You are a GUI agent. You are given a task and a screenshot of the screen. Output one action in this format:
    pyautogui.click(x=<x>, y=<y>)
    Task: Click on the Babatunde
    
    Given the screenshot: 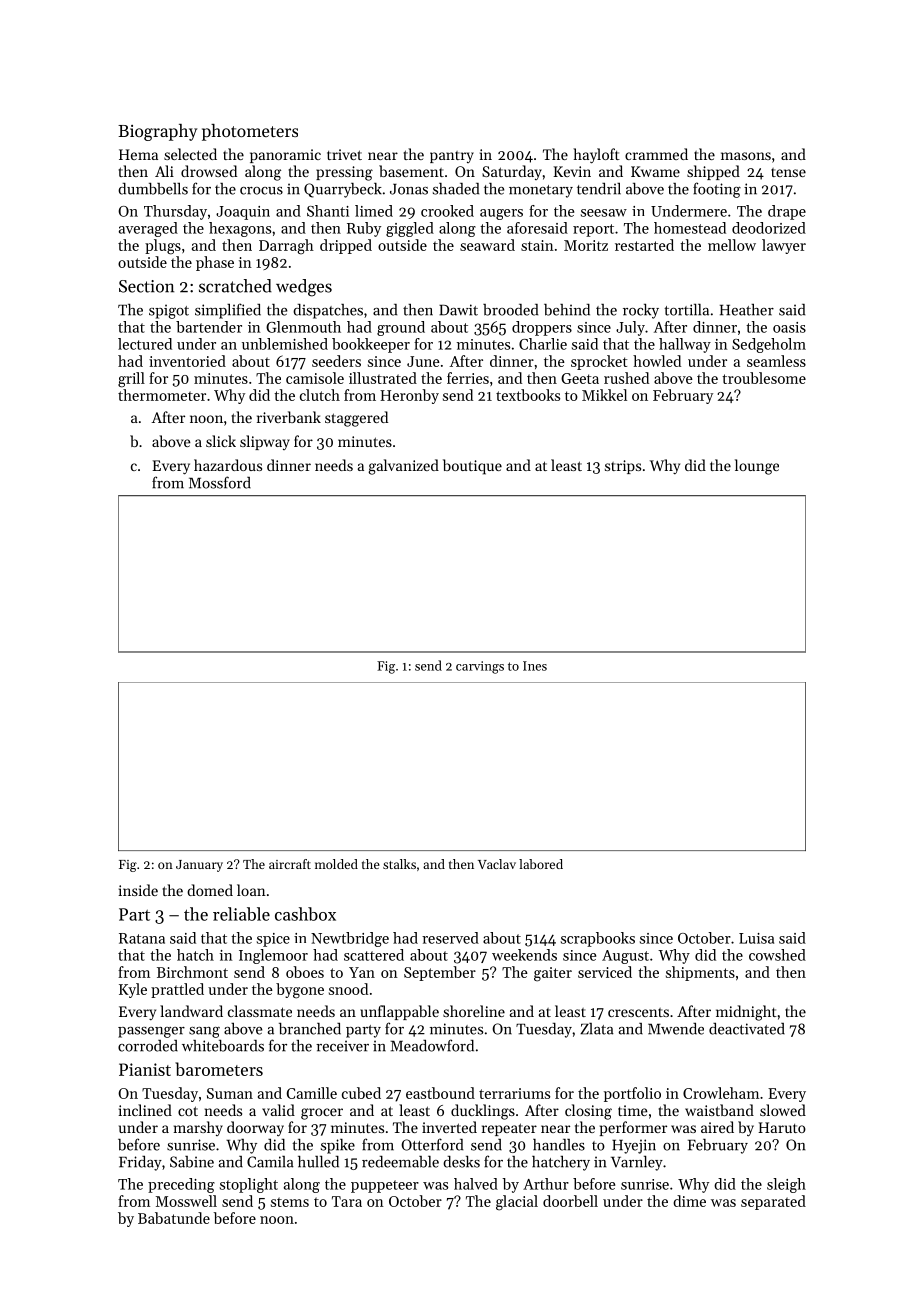 What is the action you would take?
    pyautogui.click(x=174, y=1218)
